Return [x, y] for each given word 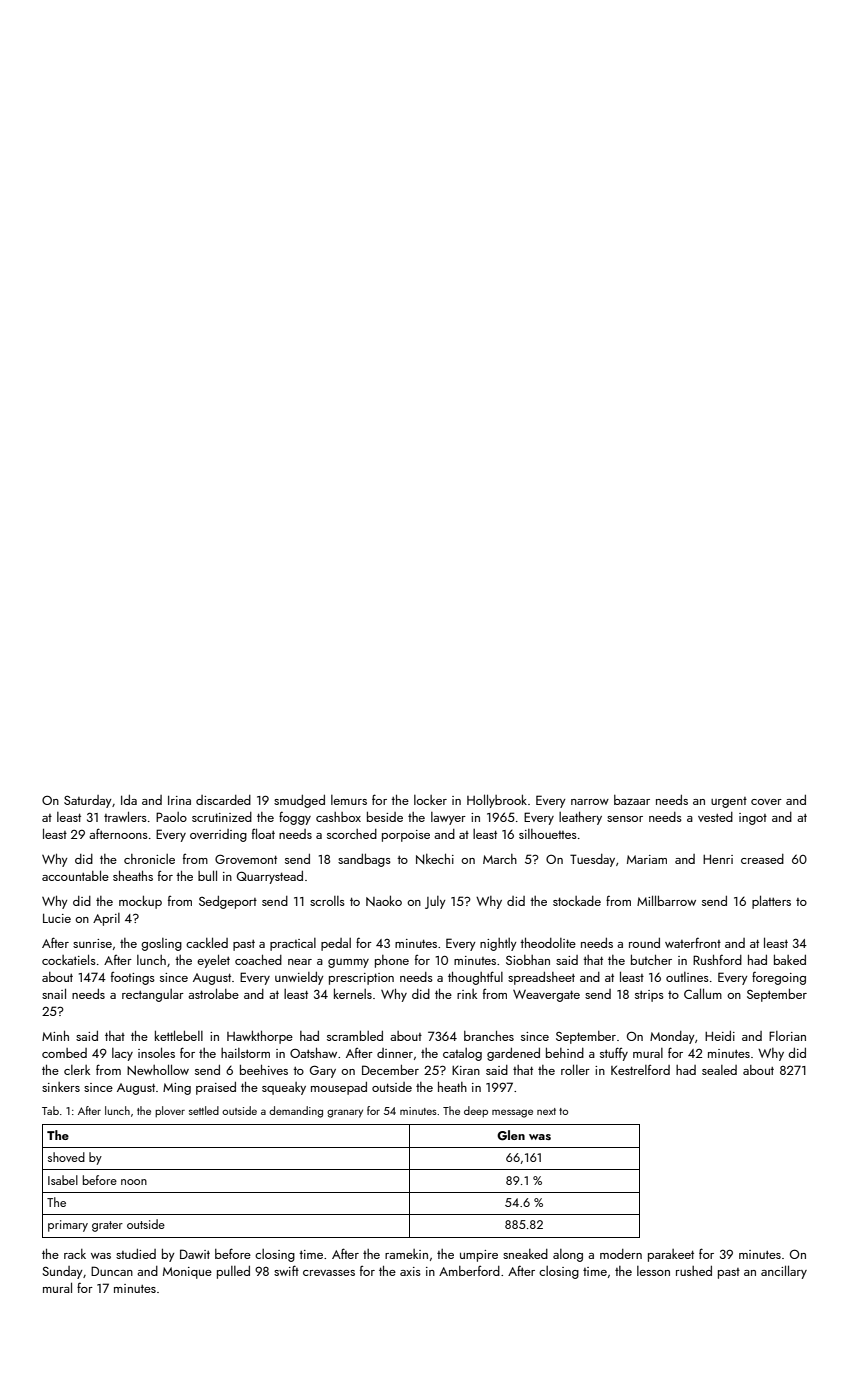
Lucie [57, 918]
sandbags [364, 860]
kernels [353, 993]
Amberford [469, 1270]
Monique [187, 1273]
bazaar [632, 800]
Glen [511, 1135]
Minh [55, 1036]
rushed [694, 1271]
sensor [625, 819]
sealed [719, 1070]
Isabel [63, 1180]
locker [430, 800]
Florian [787, 1036]
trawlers [125, 816]
